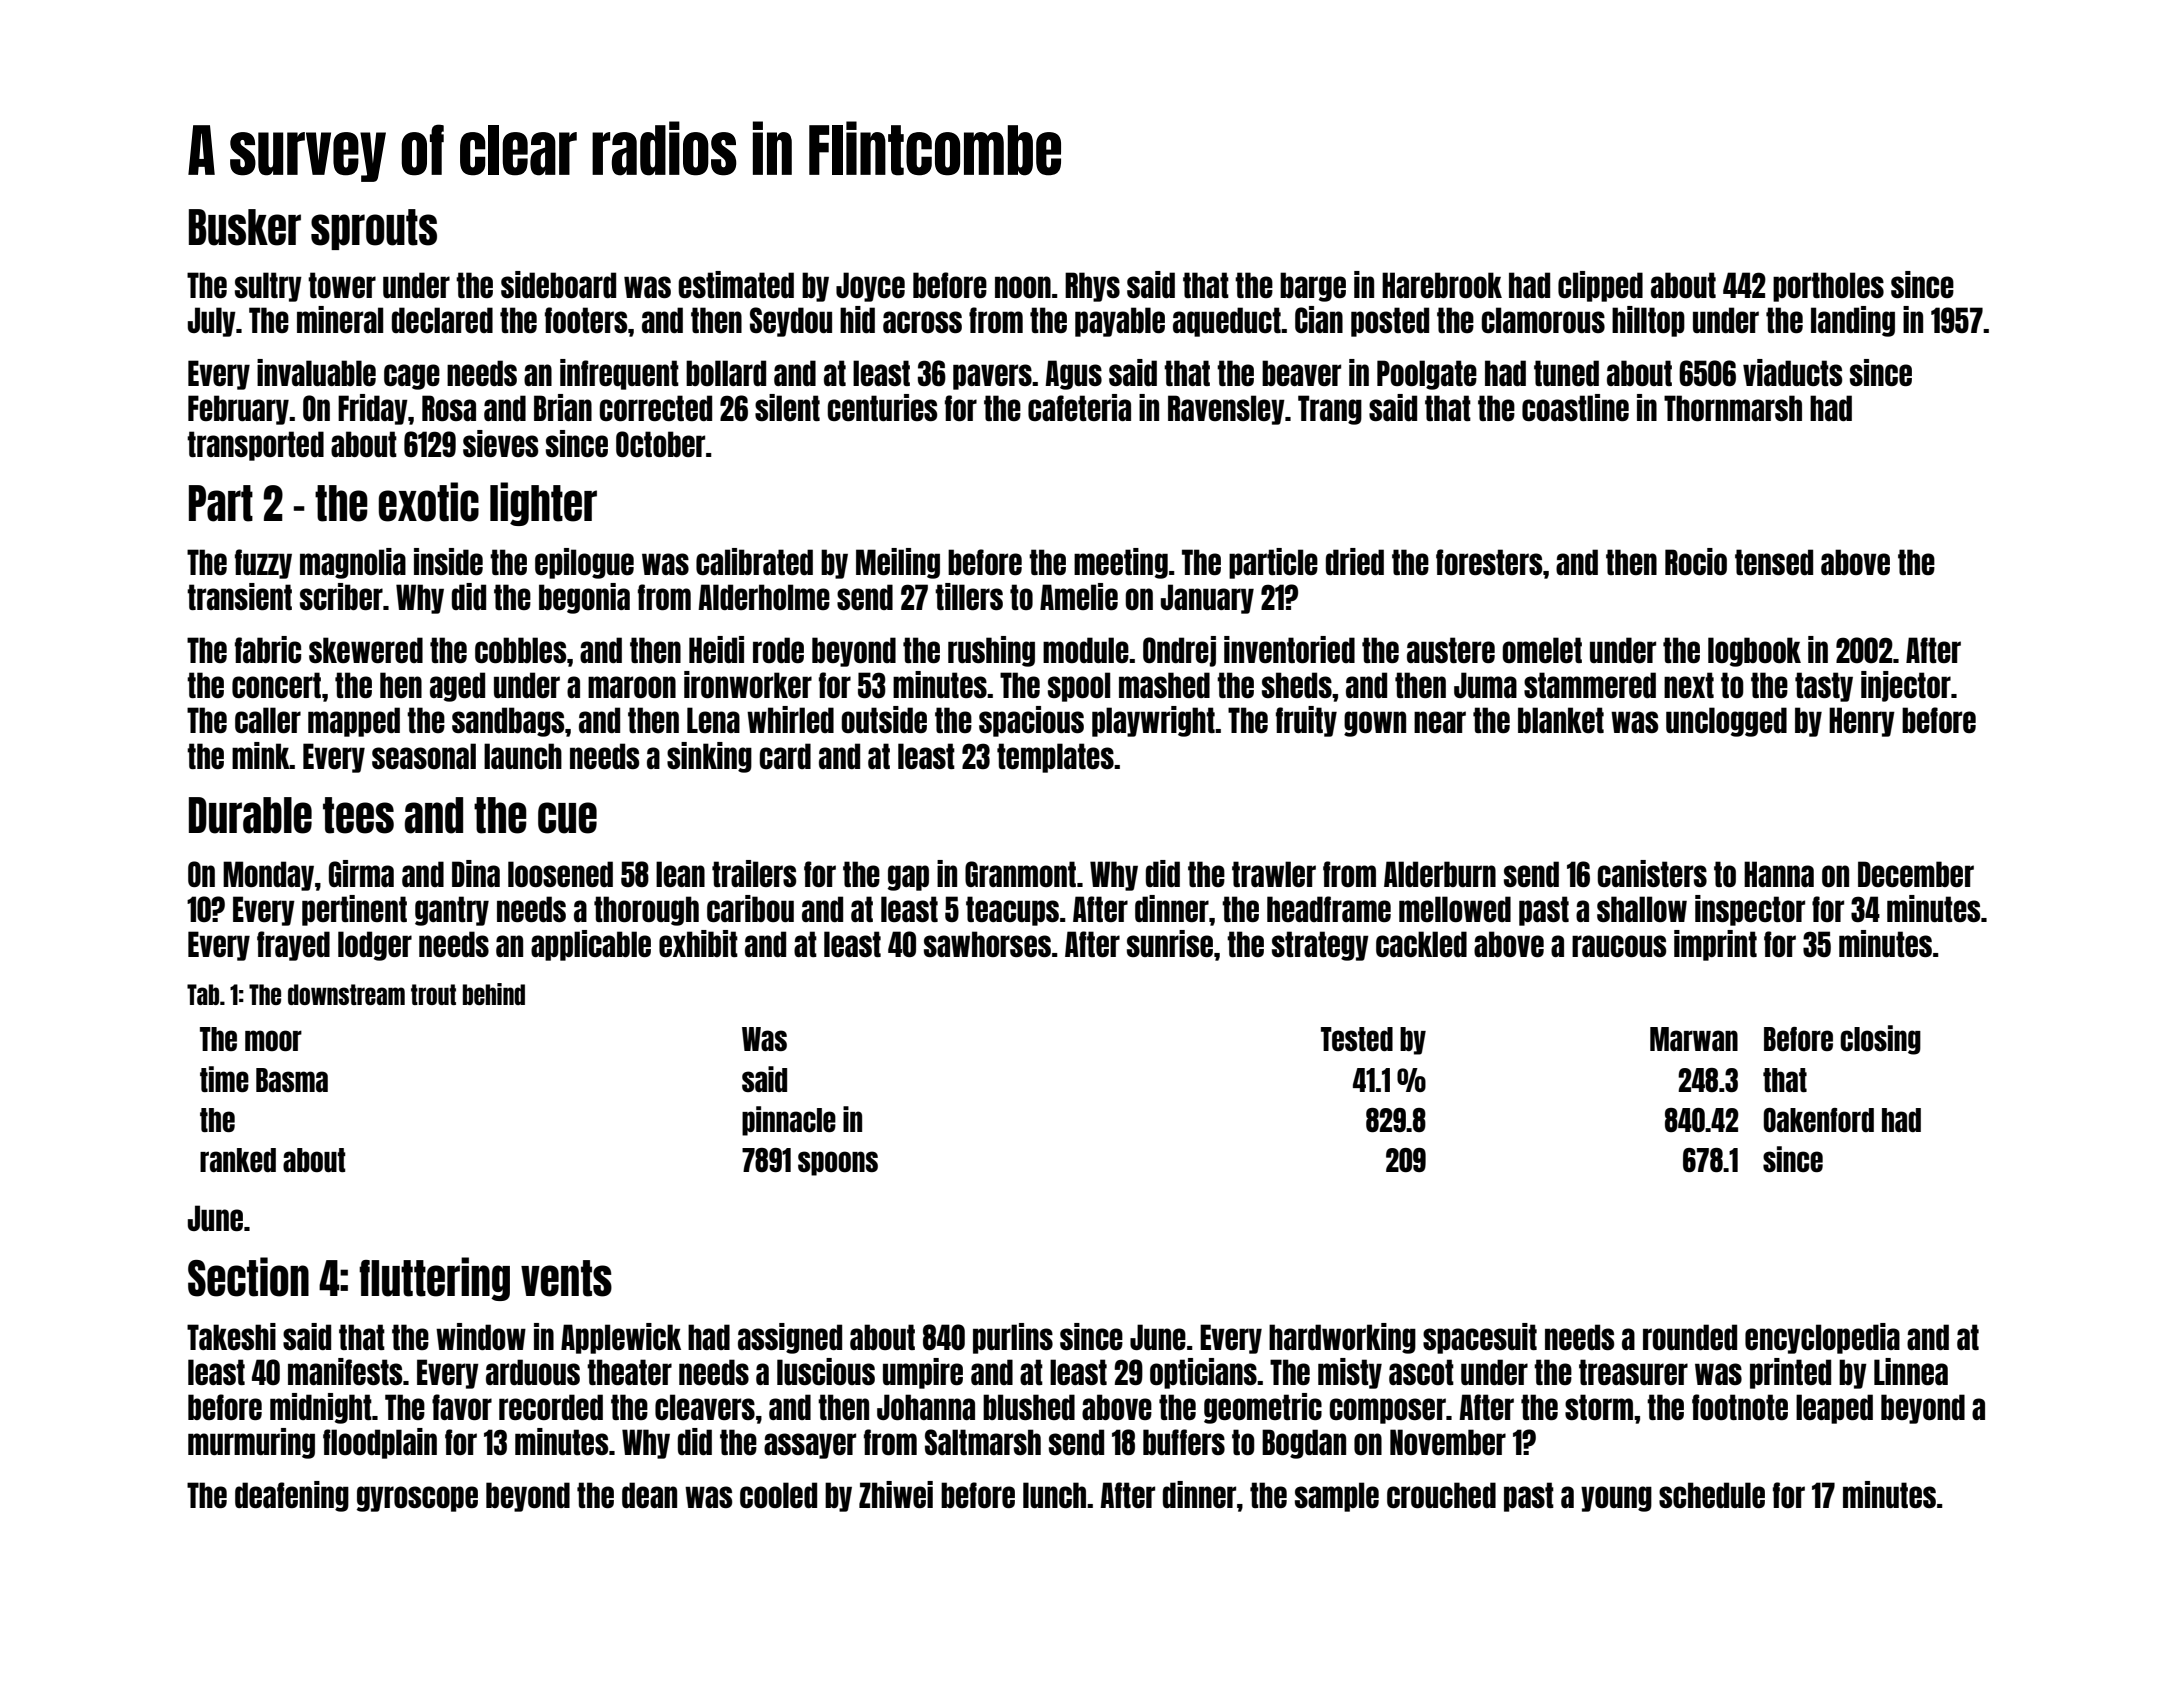  Describe the element at coordinates (316, 372) in the page. I see `invaluable` at that location.
